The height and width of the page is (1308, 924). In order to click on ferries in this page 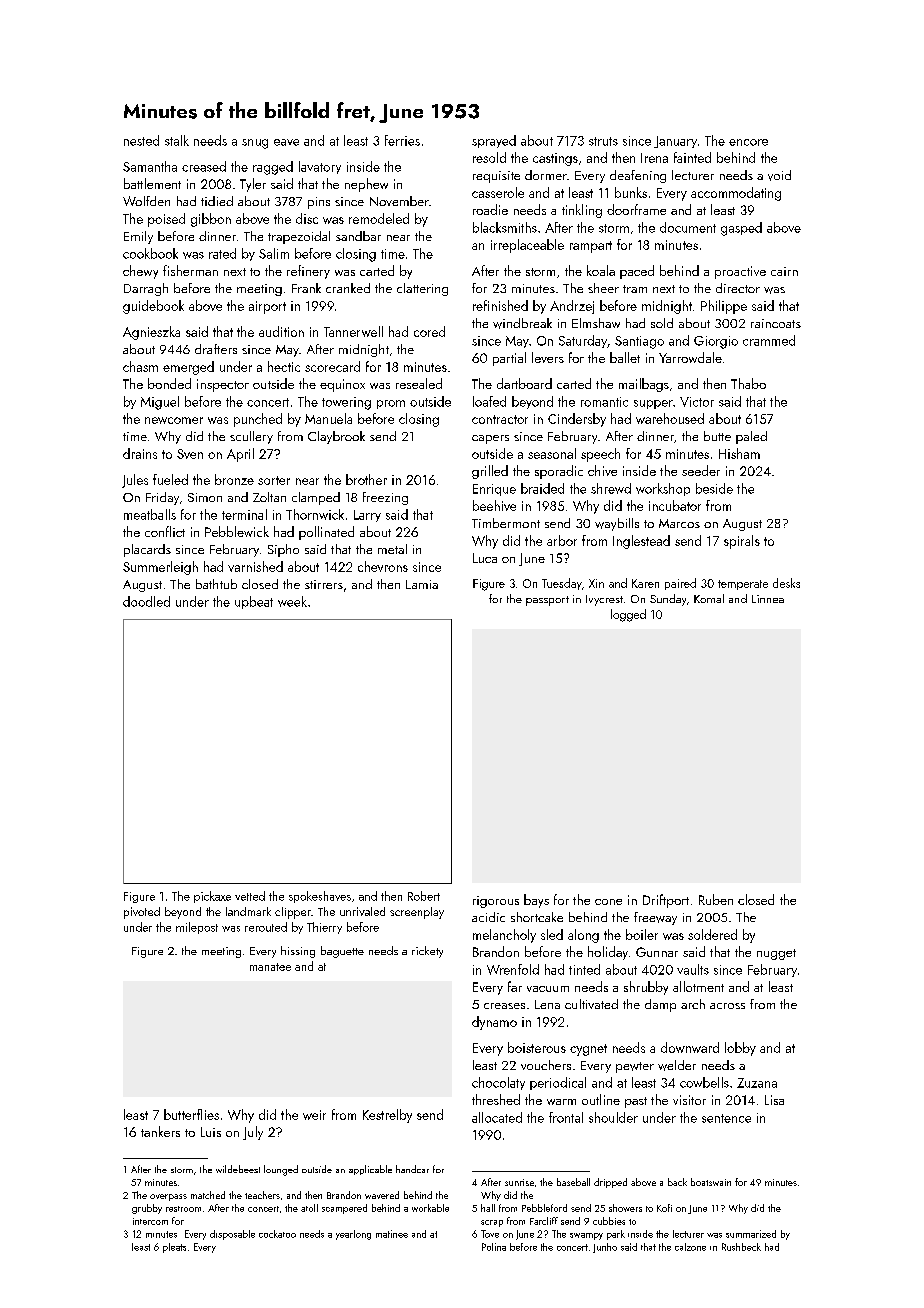, I will do `click(402, 140)`.
